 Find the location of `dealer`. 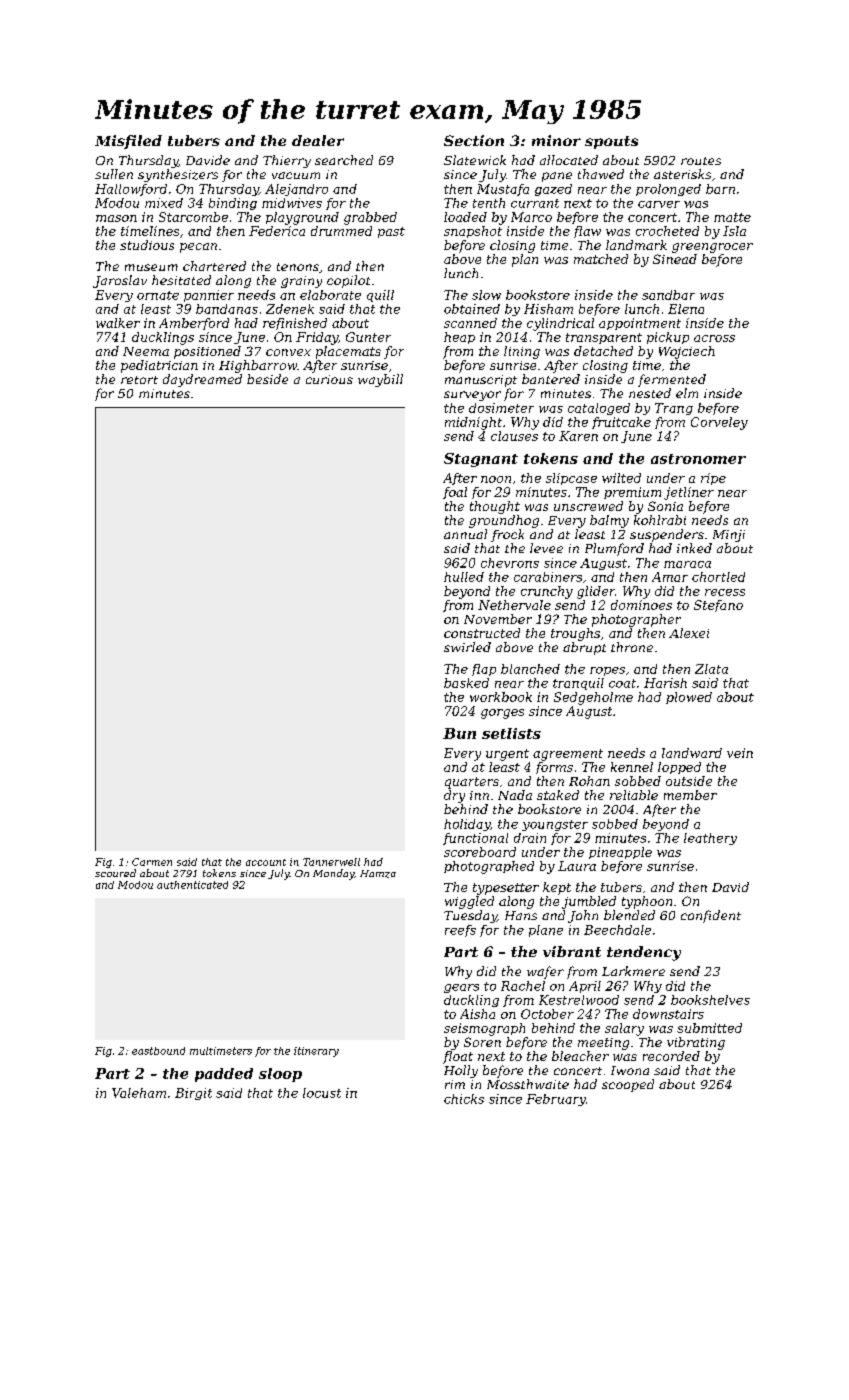

dealer is located at coordinates (318, 140).
